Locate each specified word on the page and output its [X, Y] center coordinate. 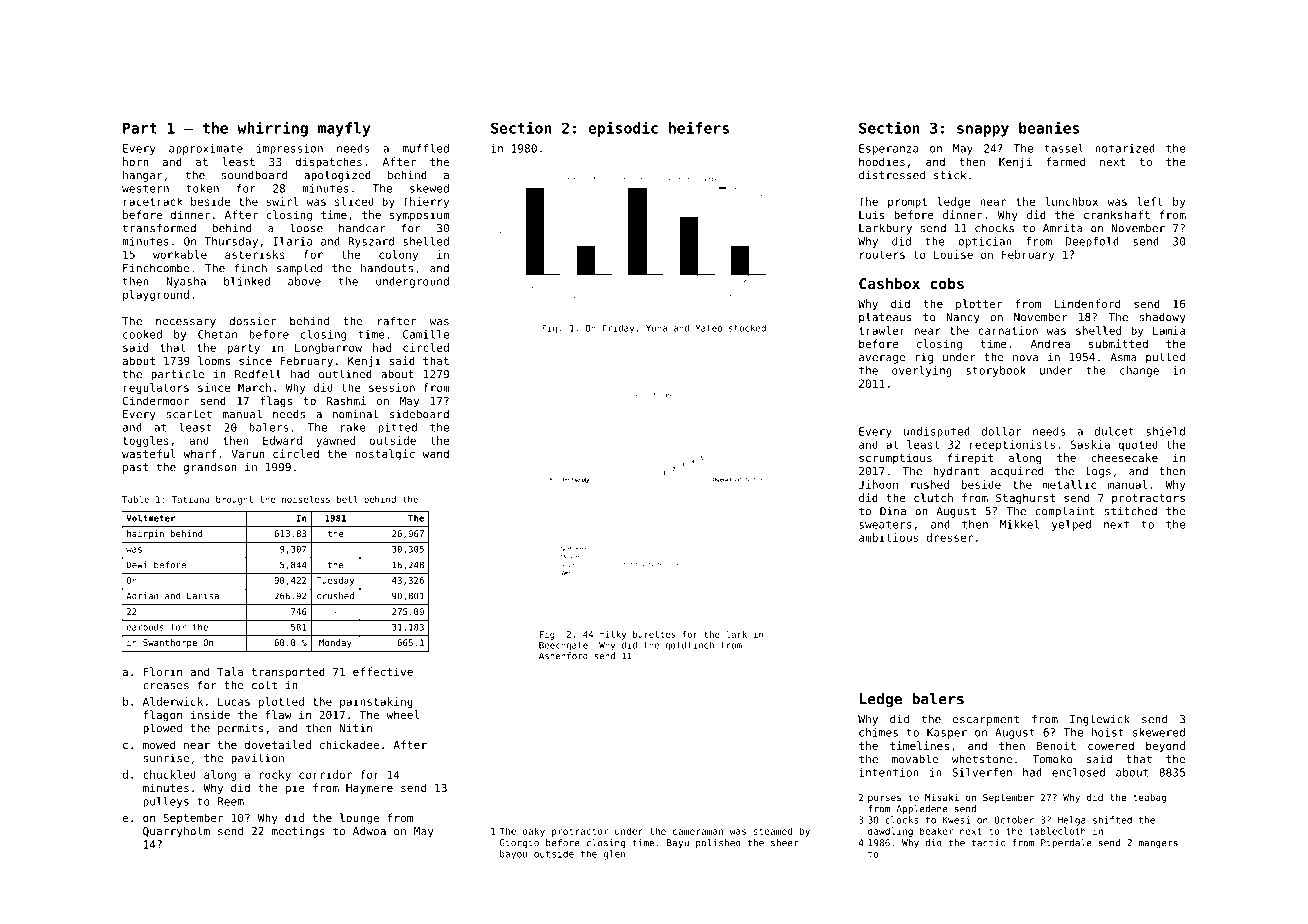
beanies [1049, 127]
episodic [623, 129]
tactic [988, 843]
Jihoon [878, 484]
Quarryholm [176, 832]
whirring [272, 129]
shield [1165, 431]
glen [614, 855]
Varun [248, 454]
